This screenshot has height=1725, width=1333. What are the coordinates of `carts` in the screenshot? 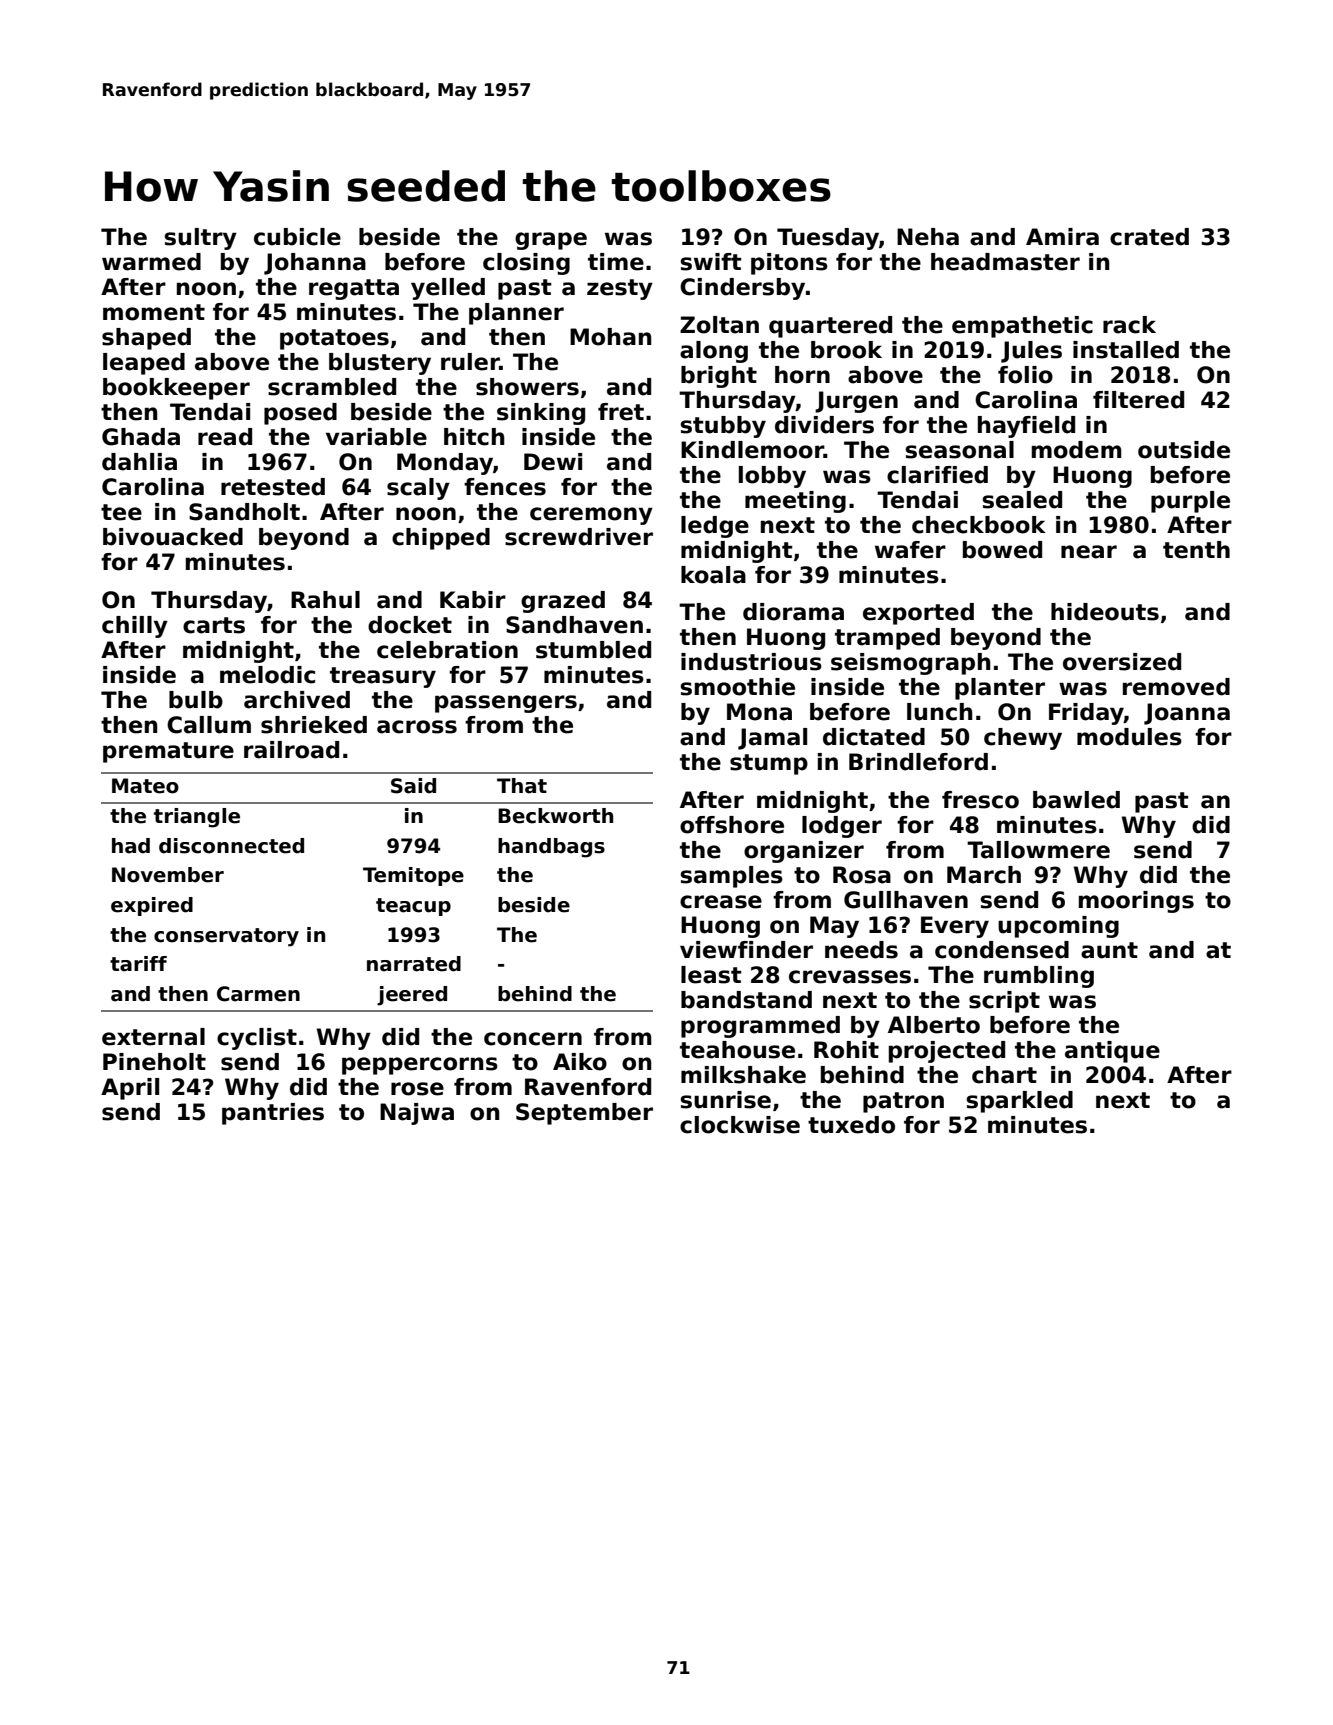 It's located at (214, 625).
